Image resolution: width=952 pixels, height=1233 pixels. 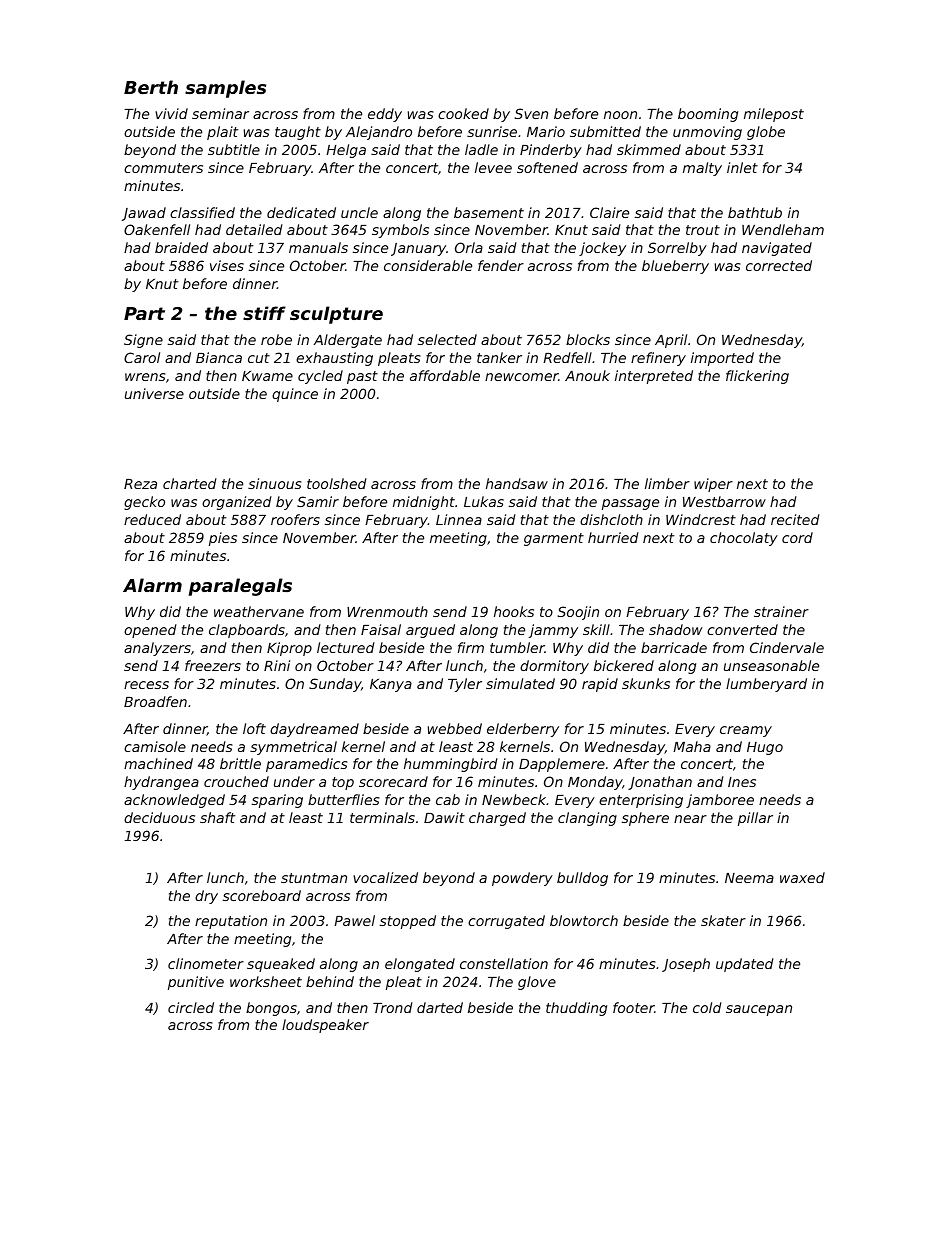 I want to click on wiper, so click(x=713, y=485).
